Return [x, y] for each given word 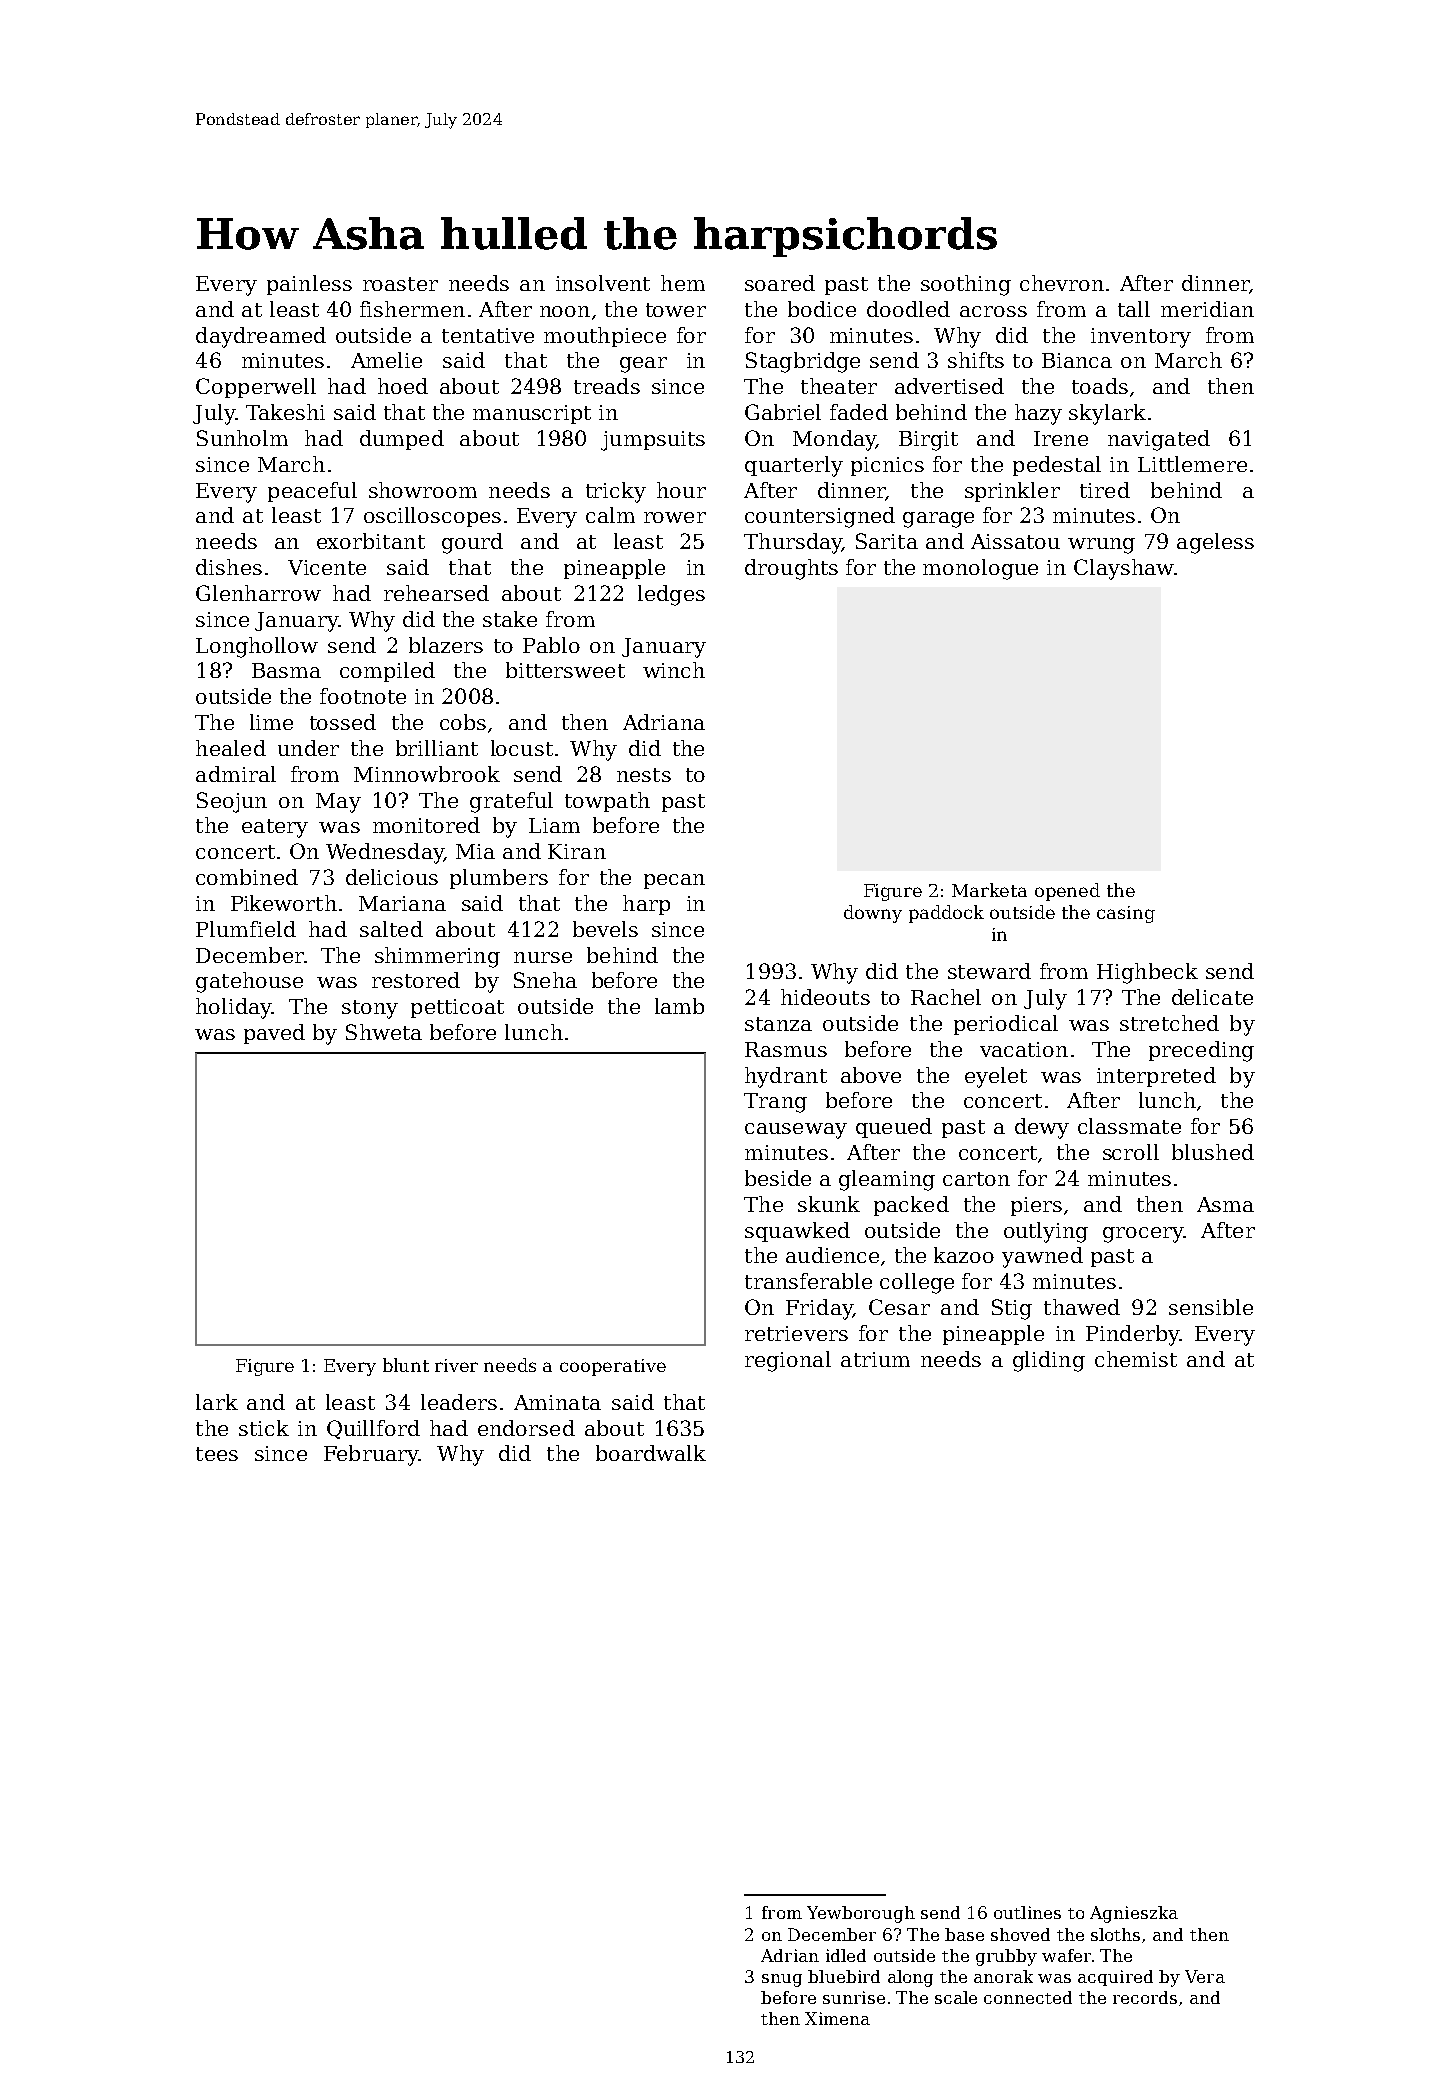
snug [782, 1980]
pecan [674, 881]
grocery [1143, 1235]
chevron [1062, 283]
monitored [426, 825]
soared [780, 283]
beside [778, 1178]
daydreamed [261, 337]
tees [217, 1454]
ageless [1215, 543]
